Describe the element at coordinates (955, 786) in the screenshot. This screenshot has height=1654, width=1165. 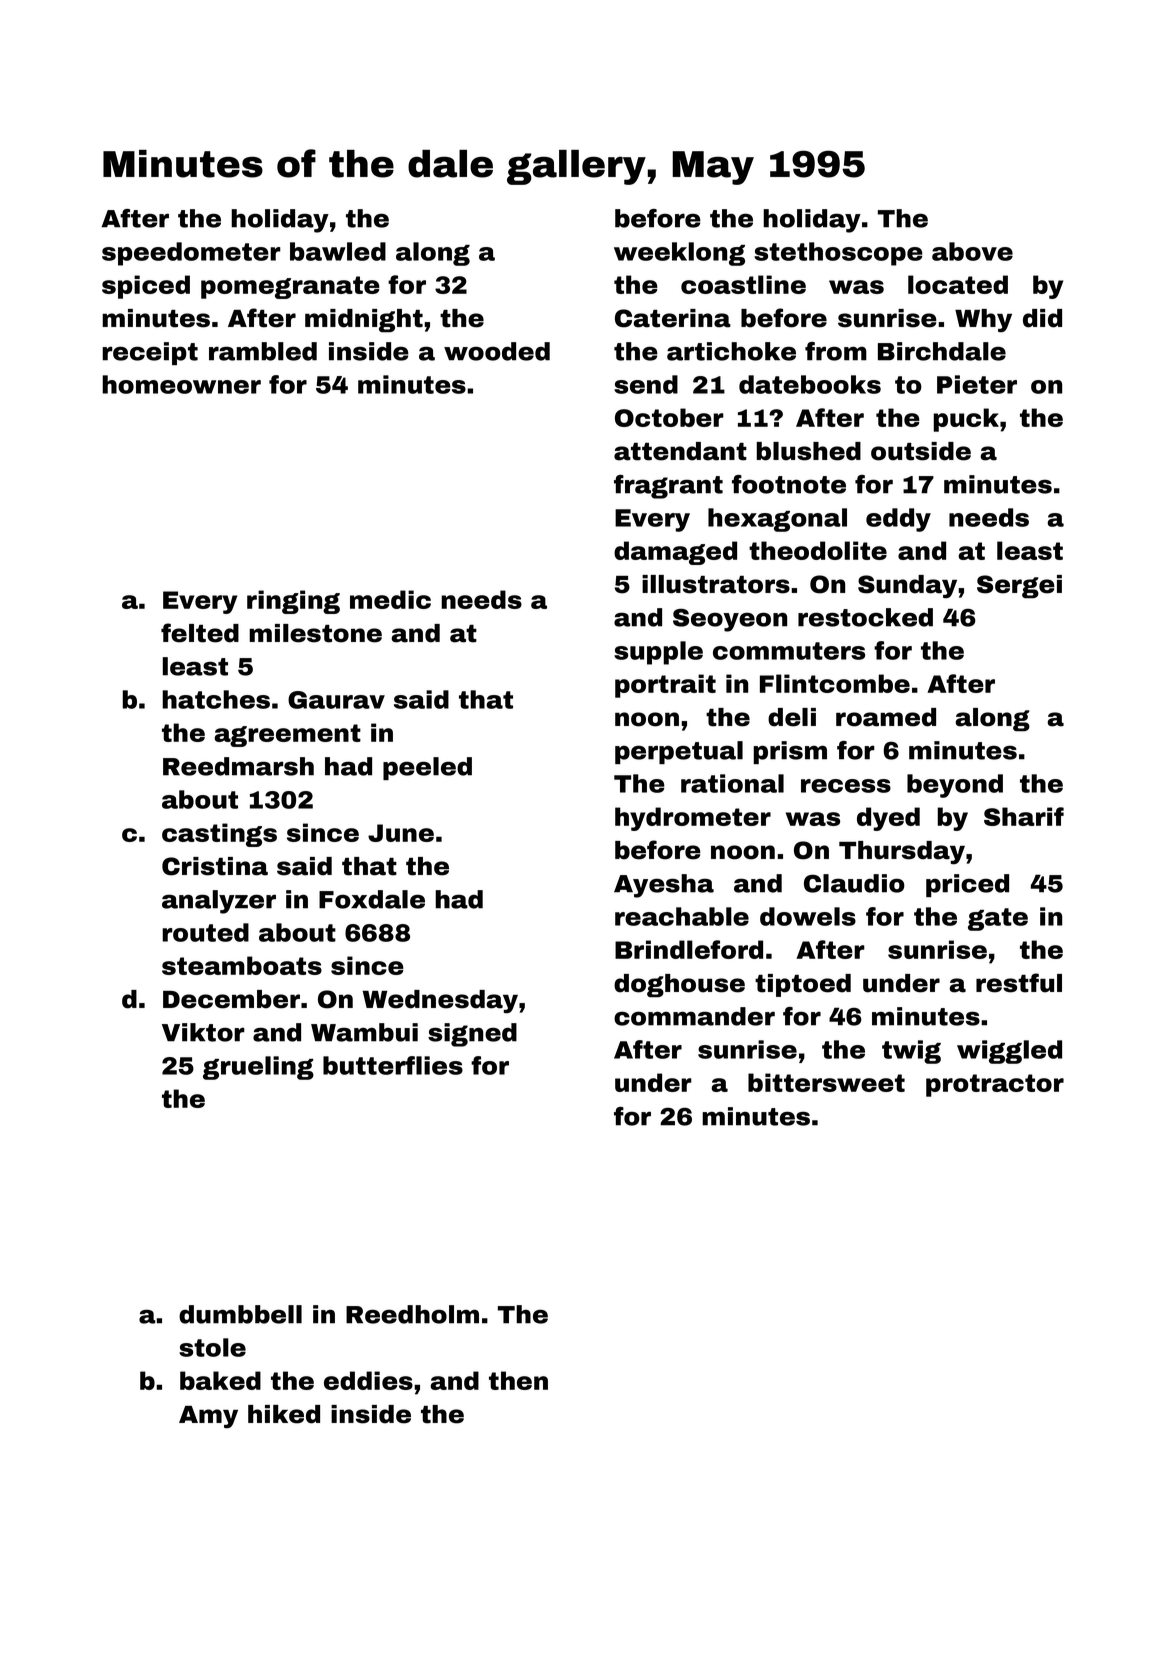
I see `beyond` at that location.
